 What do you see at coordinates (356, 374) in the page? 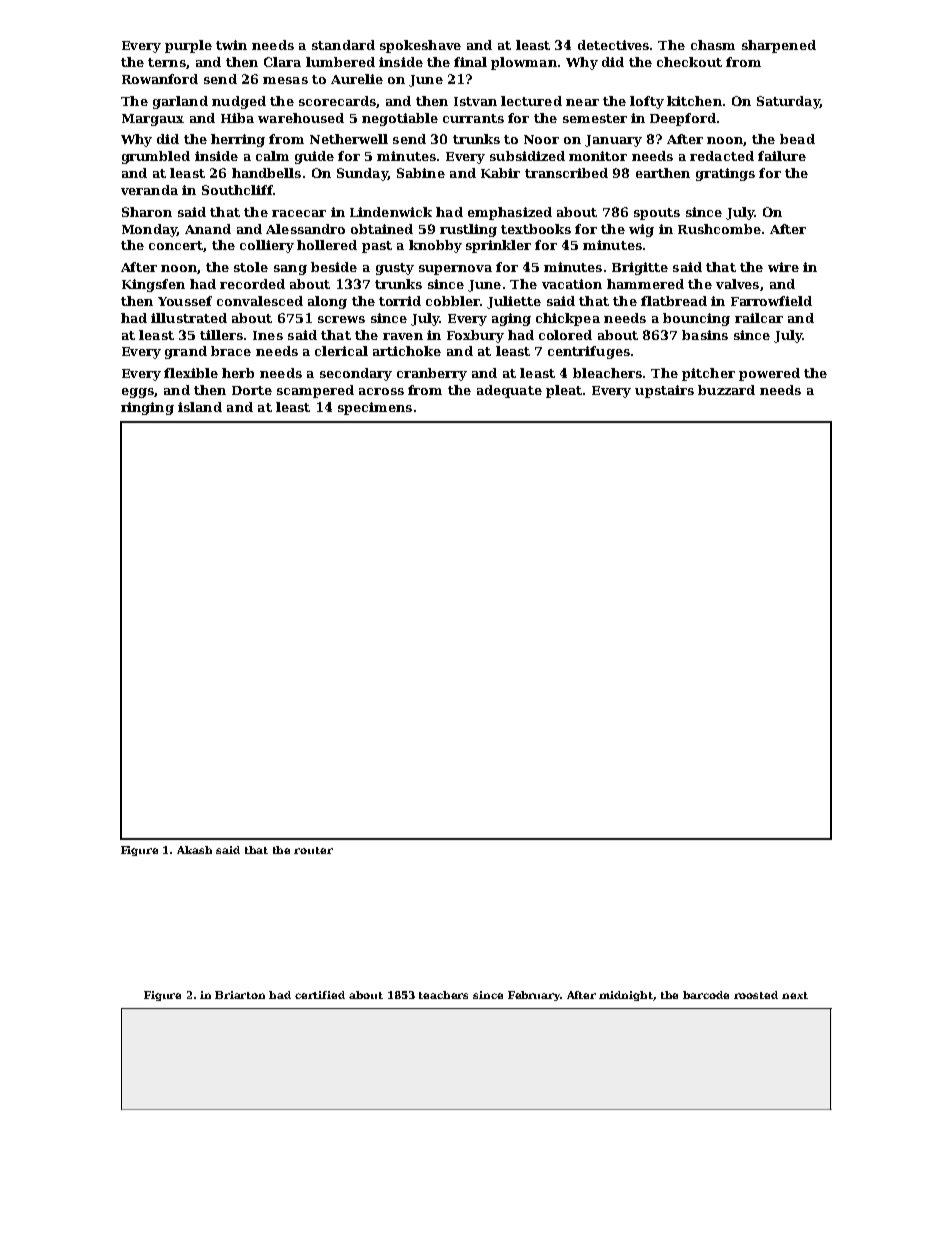
I see `secondary` at bounding box center [356, 374].
